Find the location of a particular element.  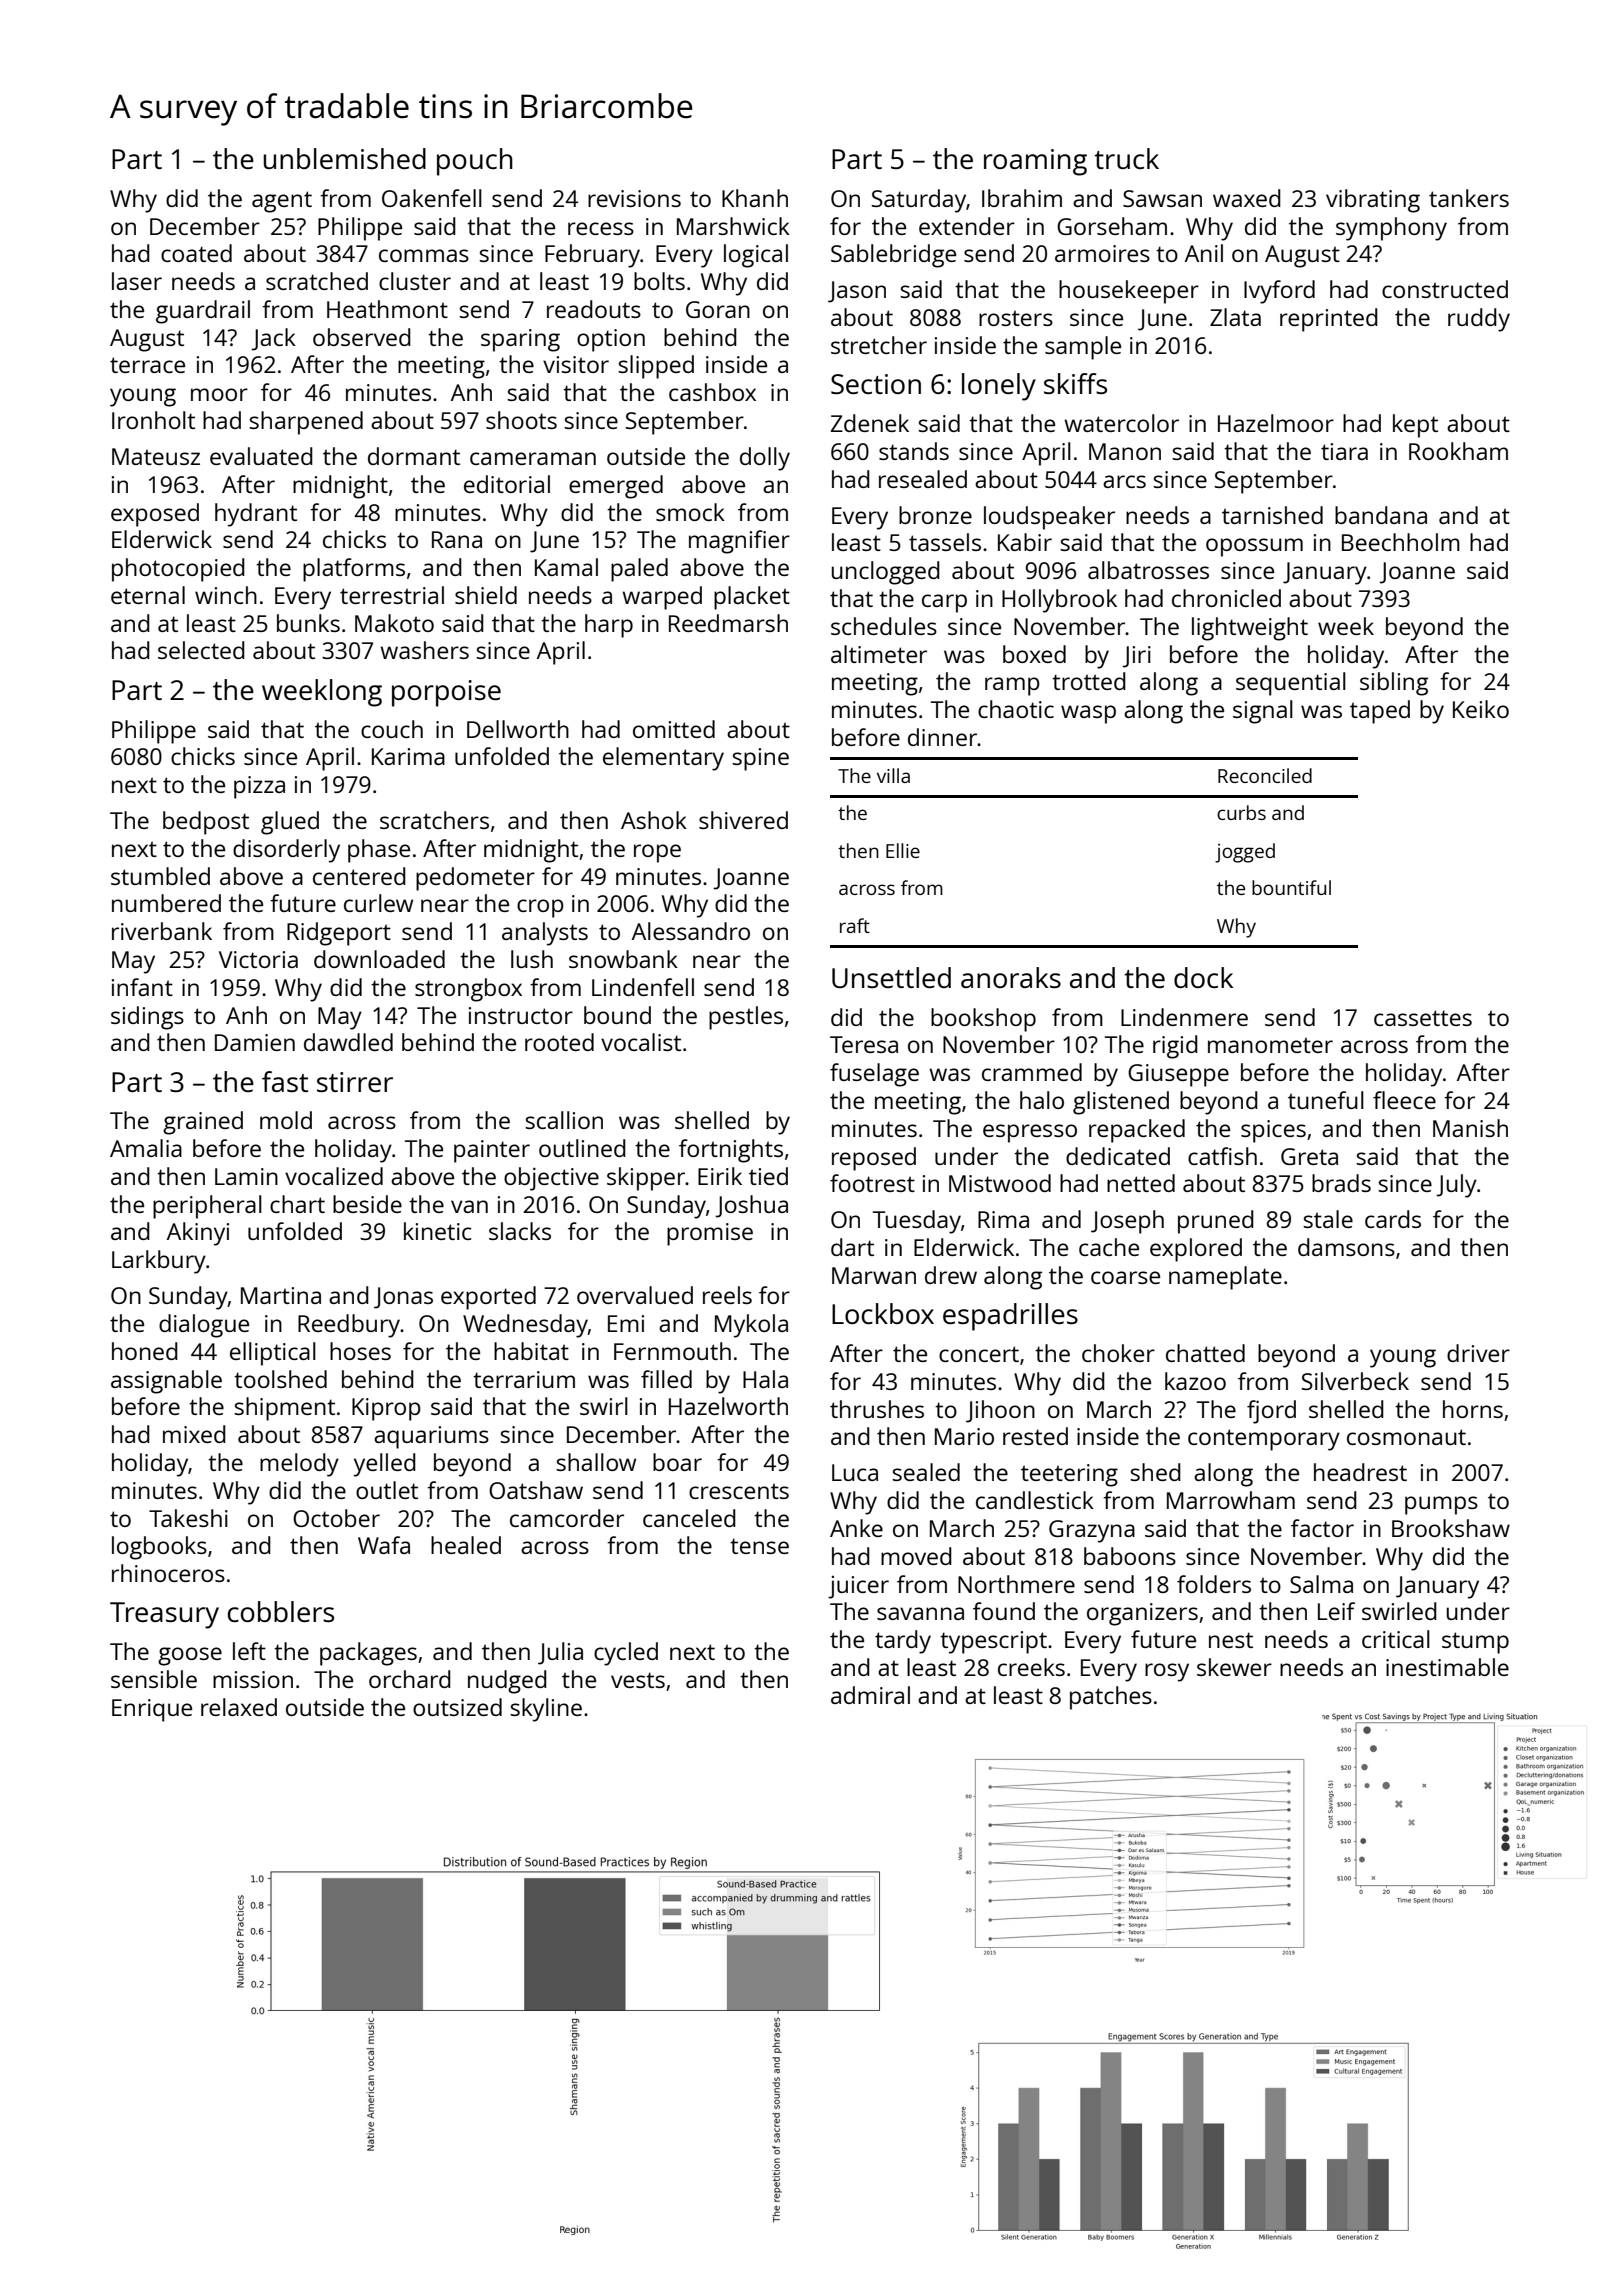

Manish is located at coordinates (1470, 1128).
